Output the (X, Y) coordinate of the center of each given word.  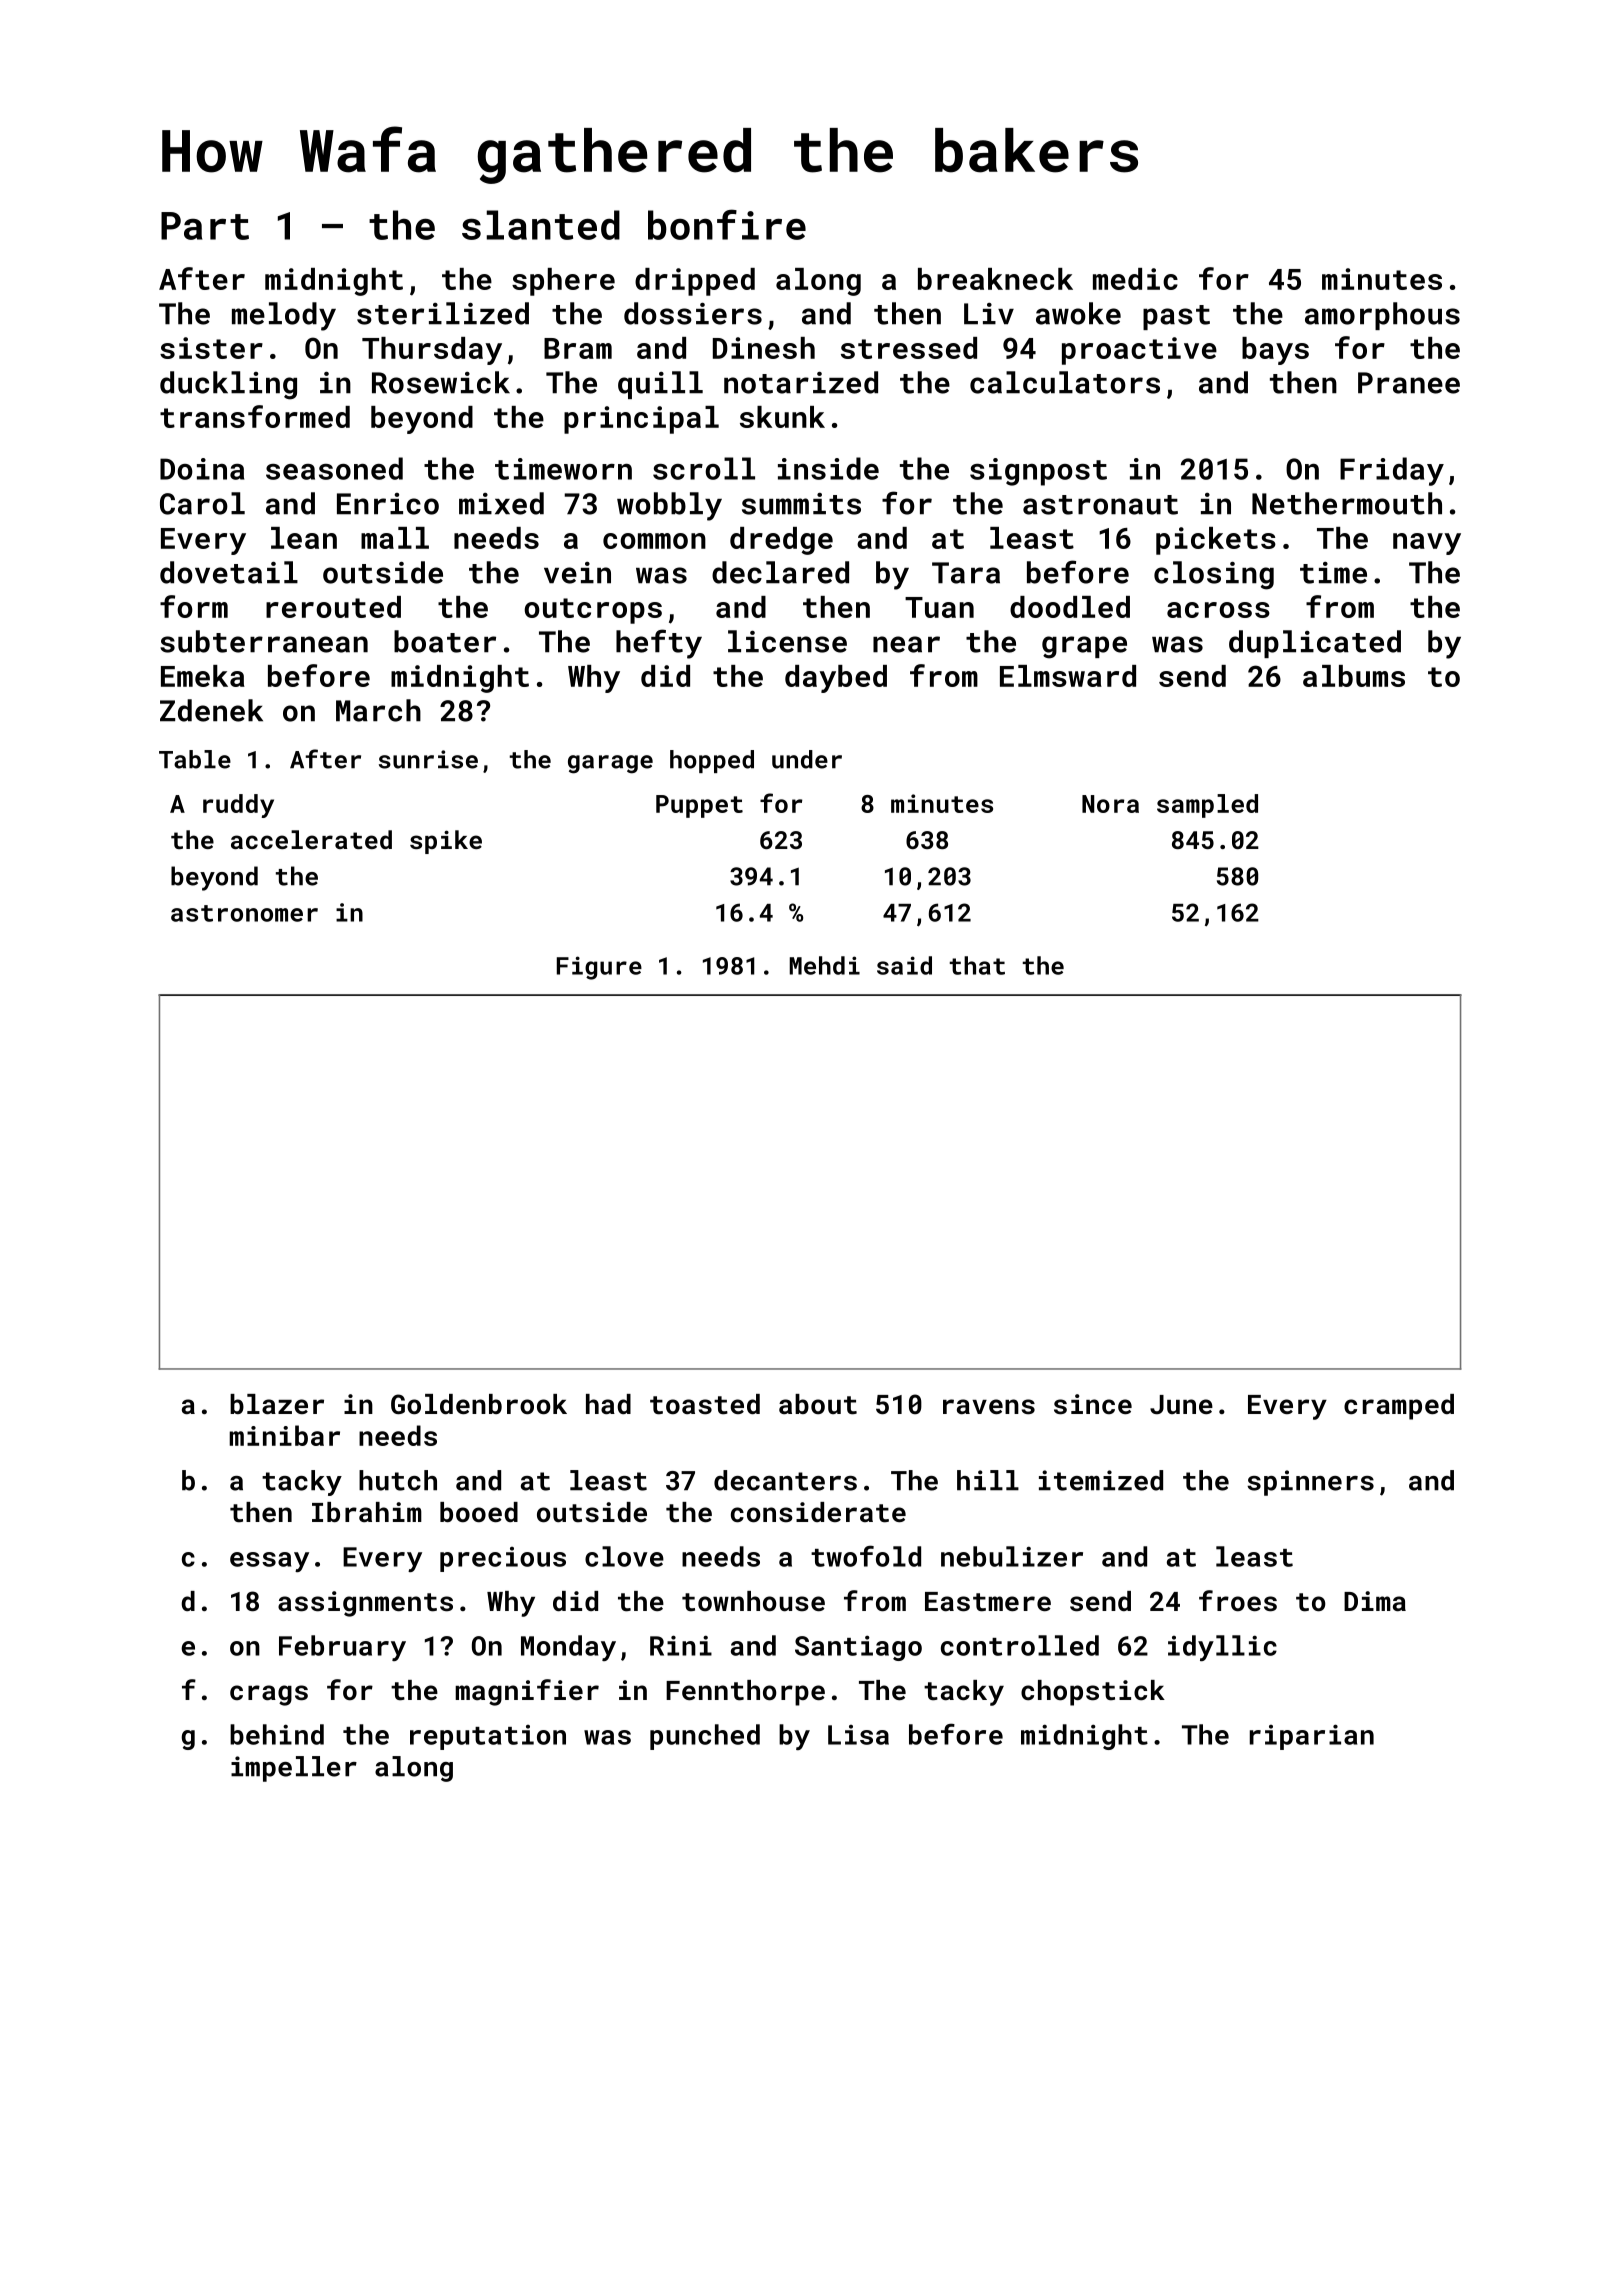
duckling (228, 385)
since (1093, 1404)
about (818, 1404)
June (1181, 1404)
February (342, 1648)
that (977, 965)
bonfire (727, 224)
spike (446, 842)
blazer (277, 1404)
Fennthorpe (745, 1693)
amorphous (1382, 316)
